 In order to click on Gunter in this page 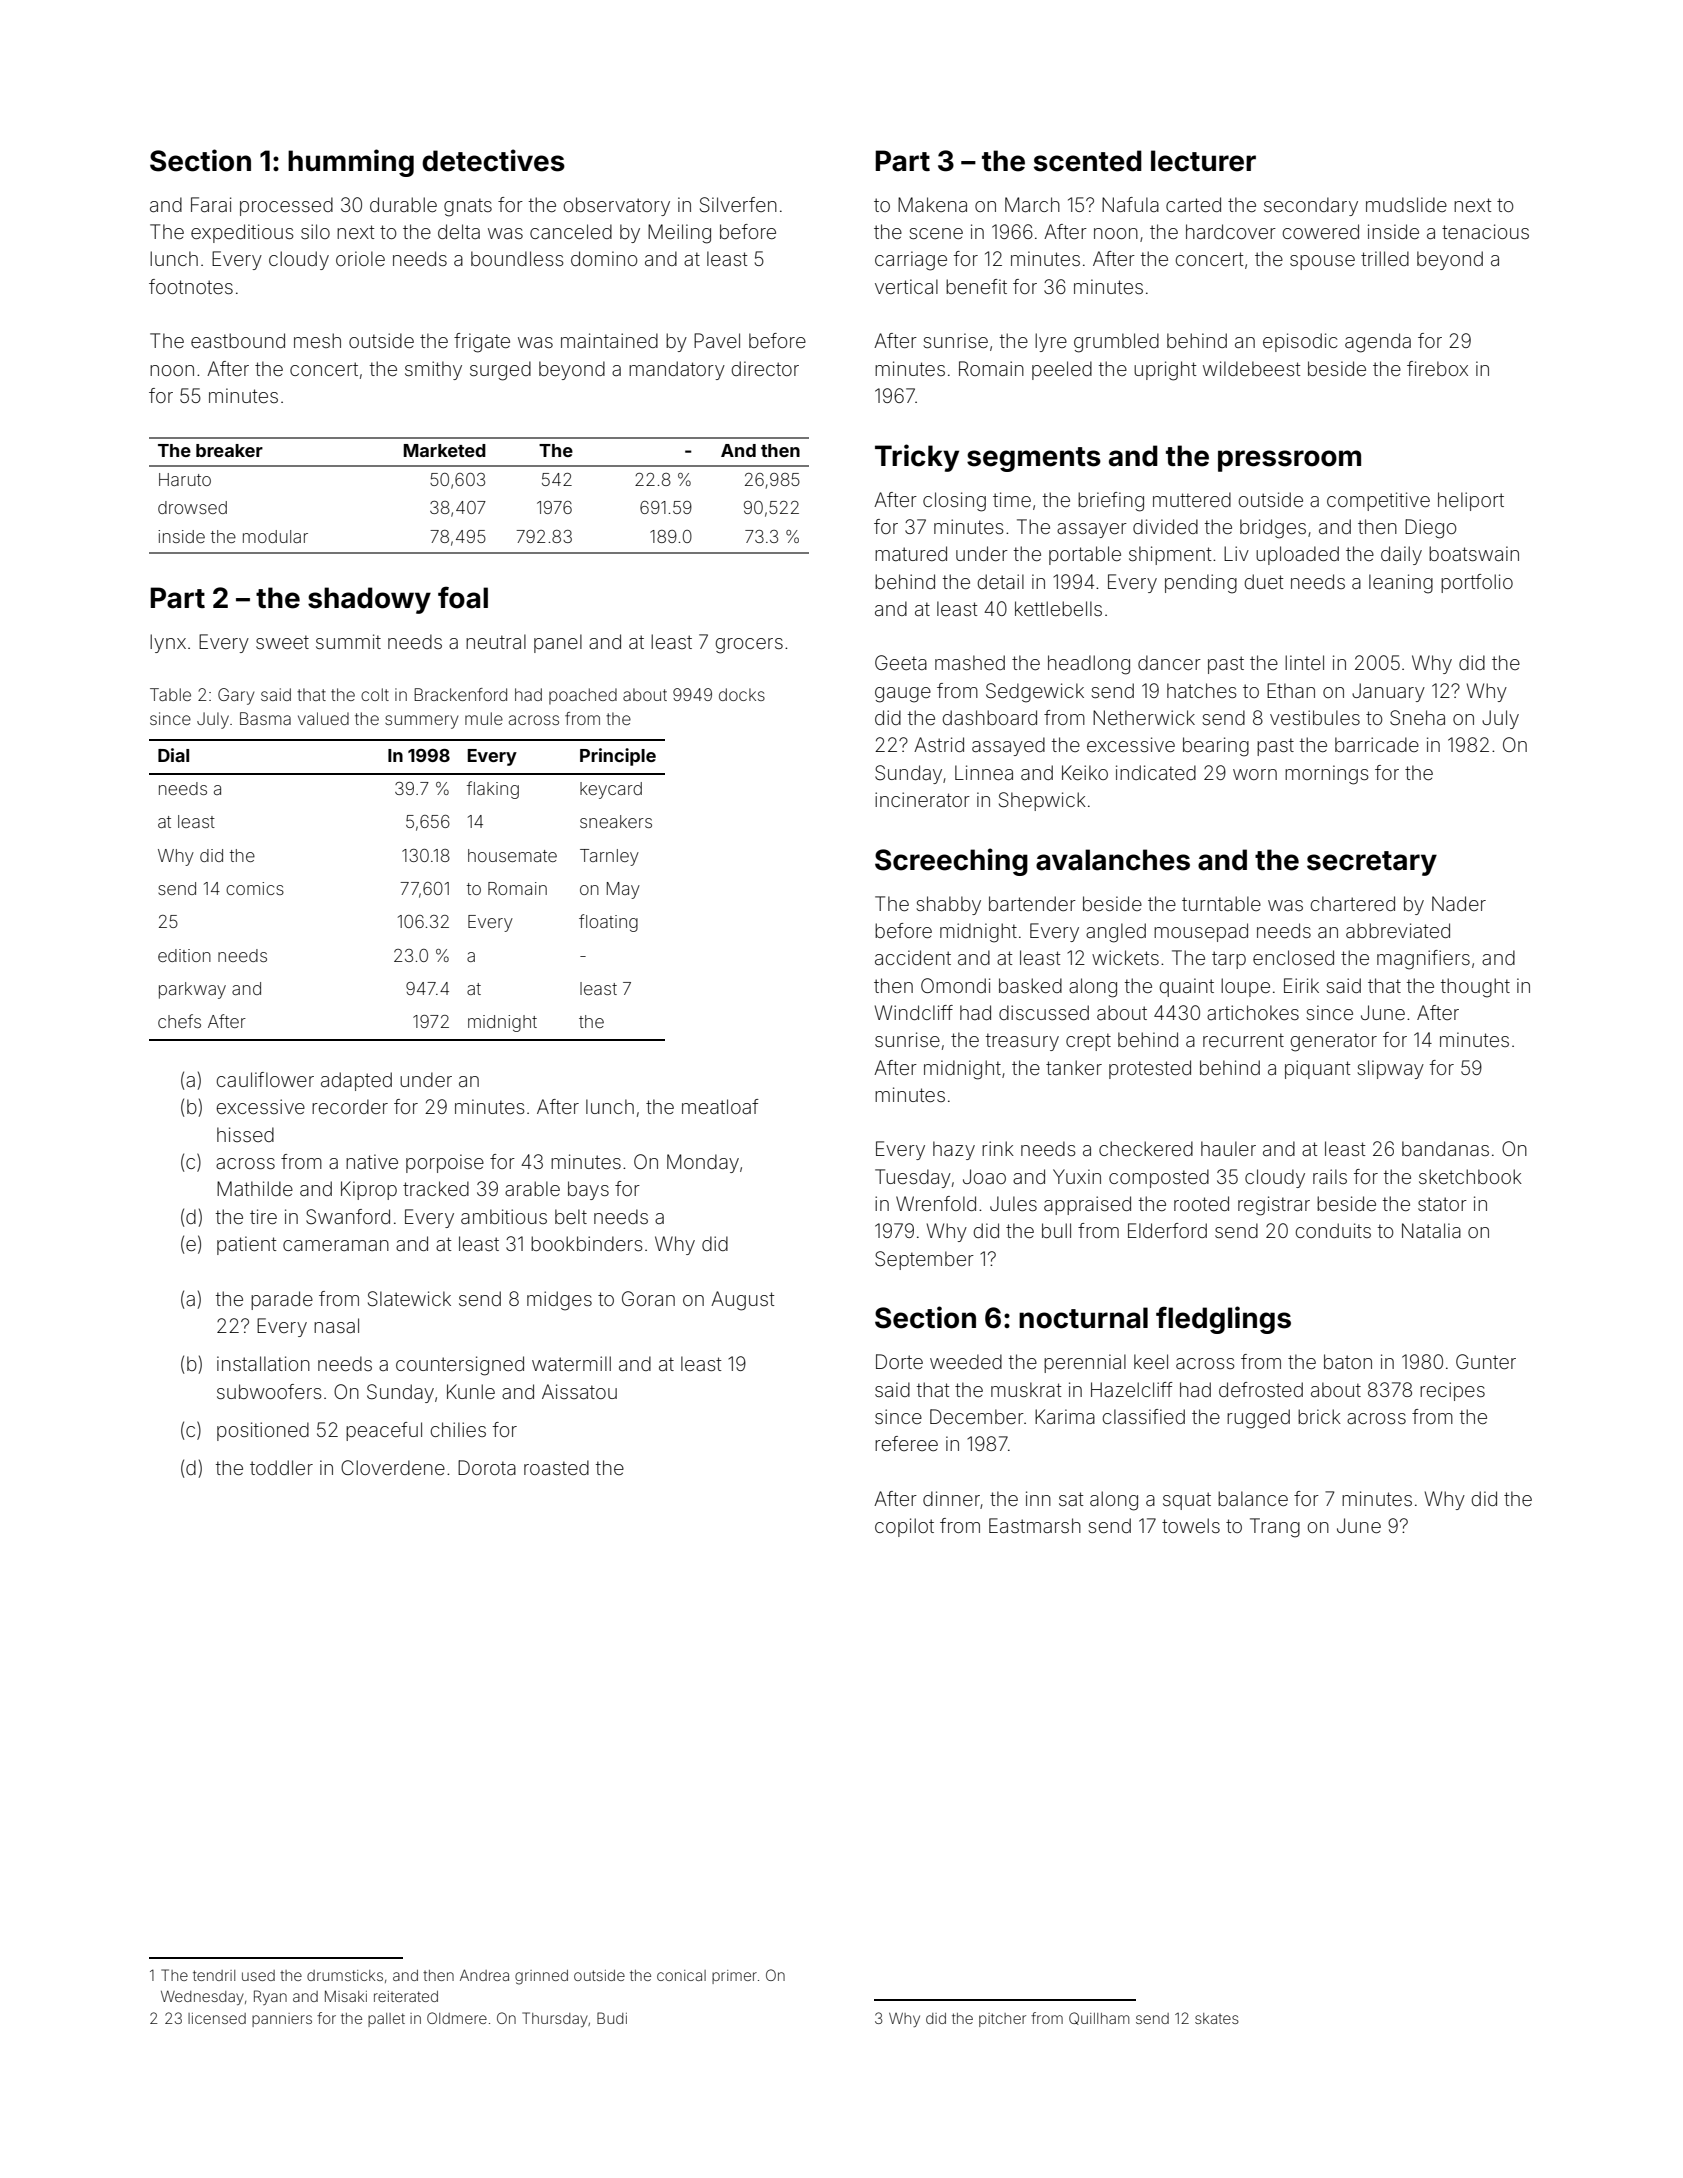, I will do `click(1486, 1361)`.
